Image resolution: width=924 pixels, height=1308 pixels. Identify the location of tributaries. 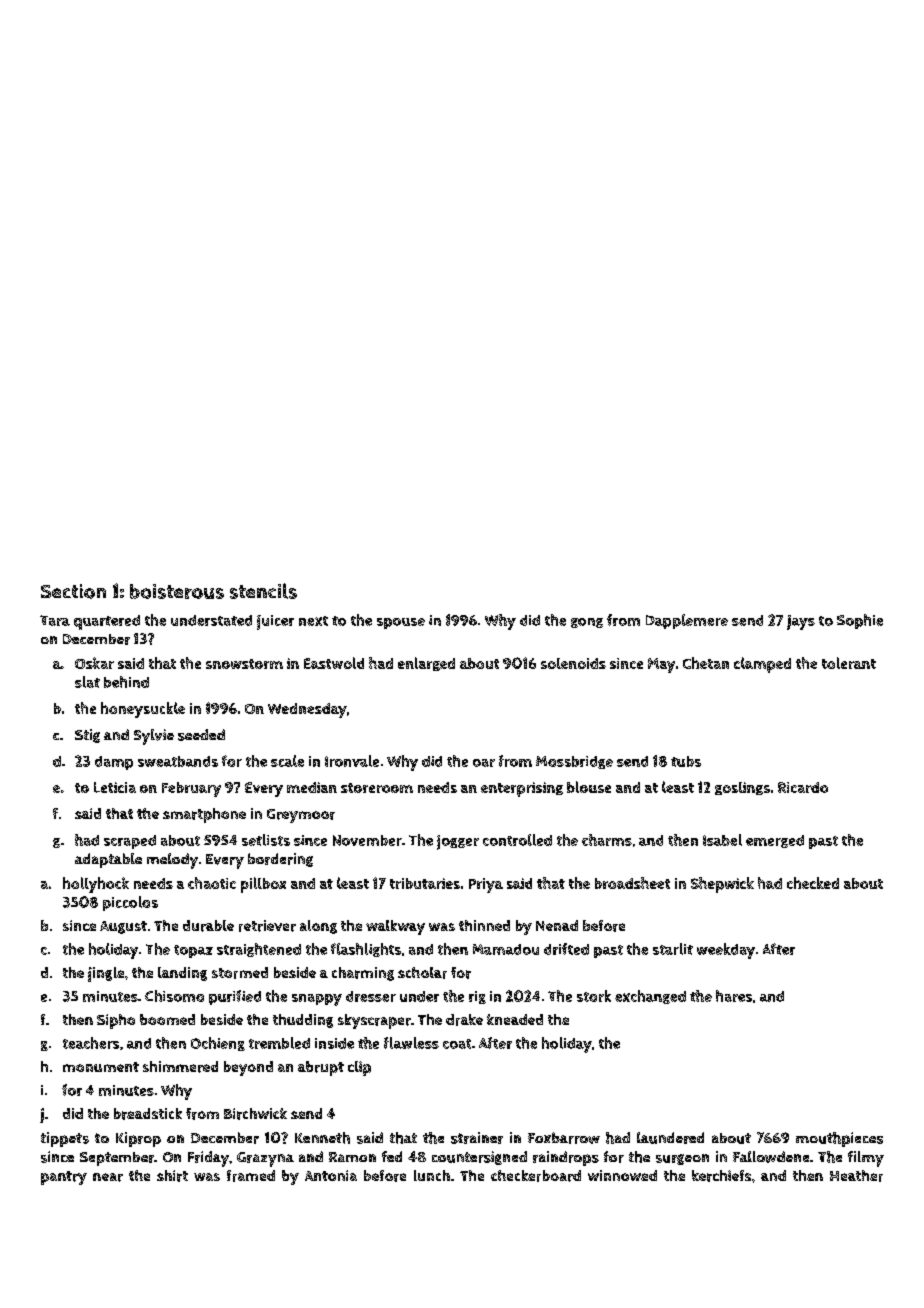
(425, 883).
